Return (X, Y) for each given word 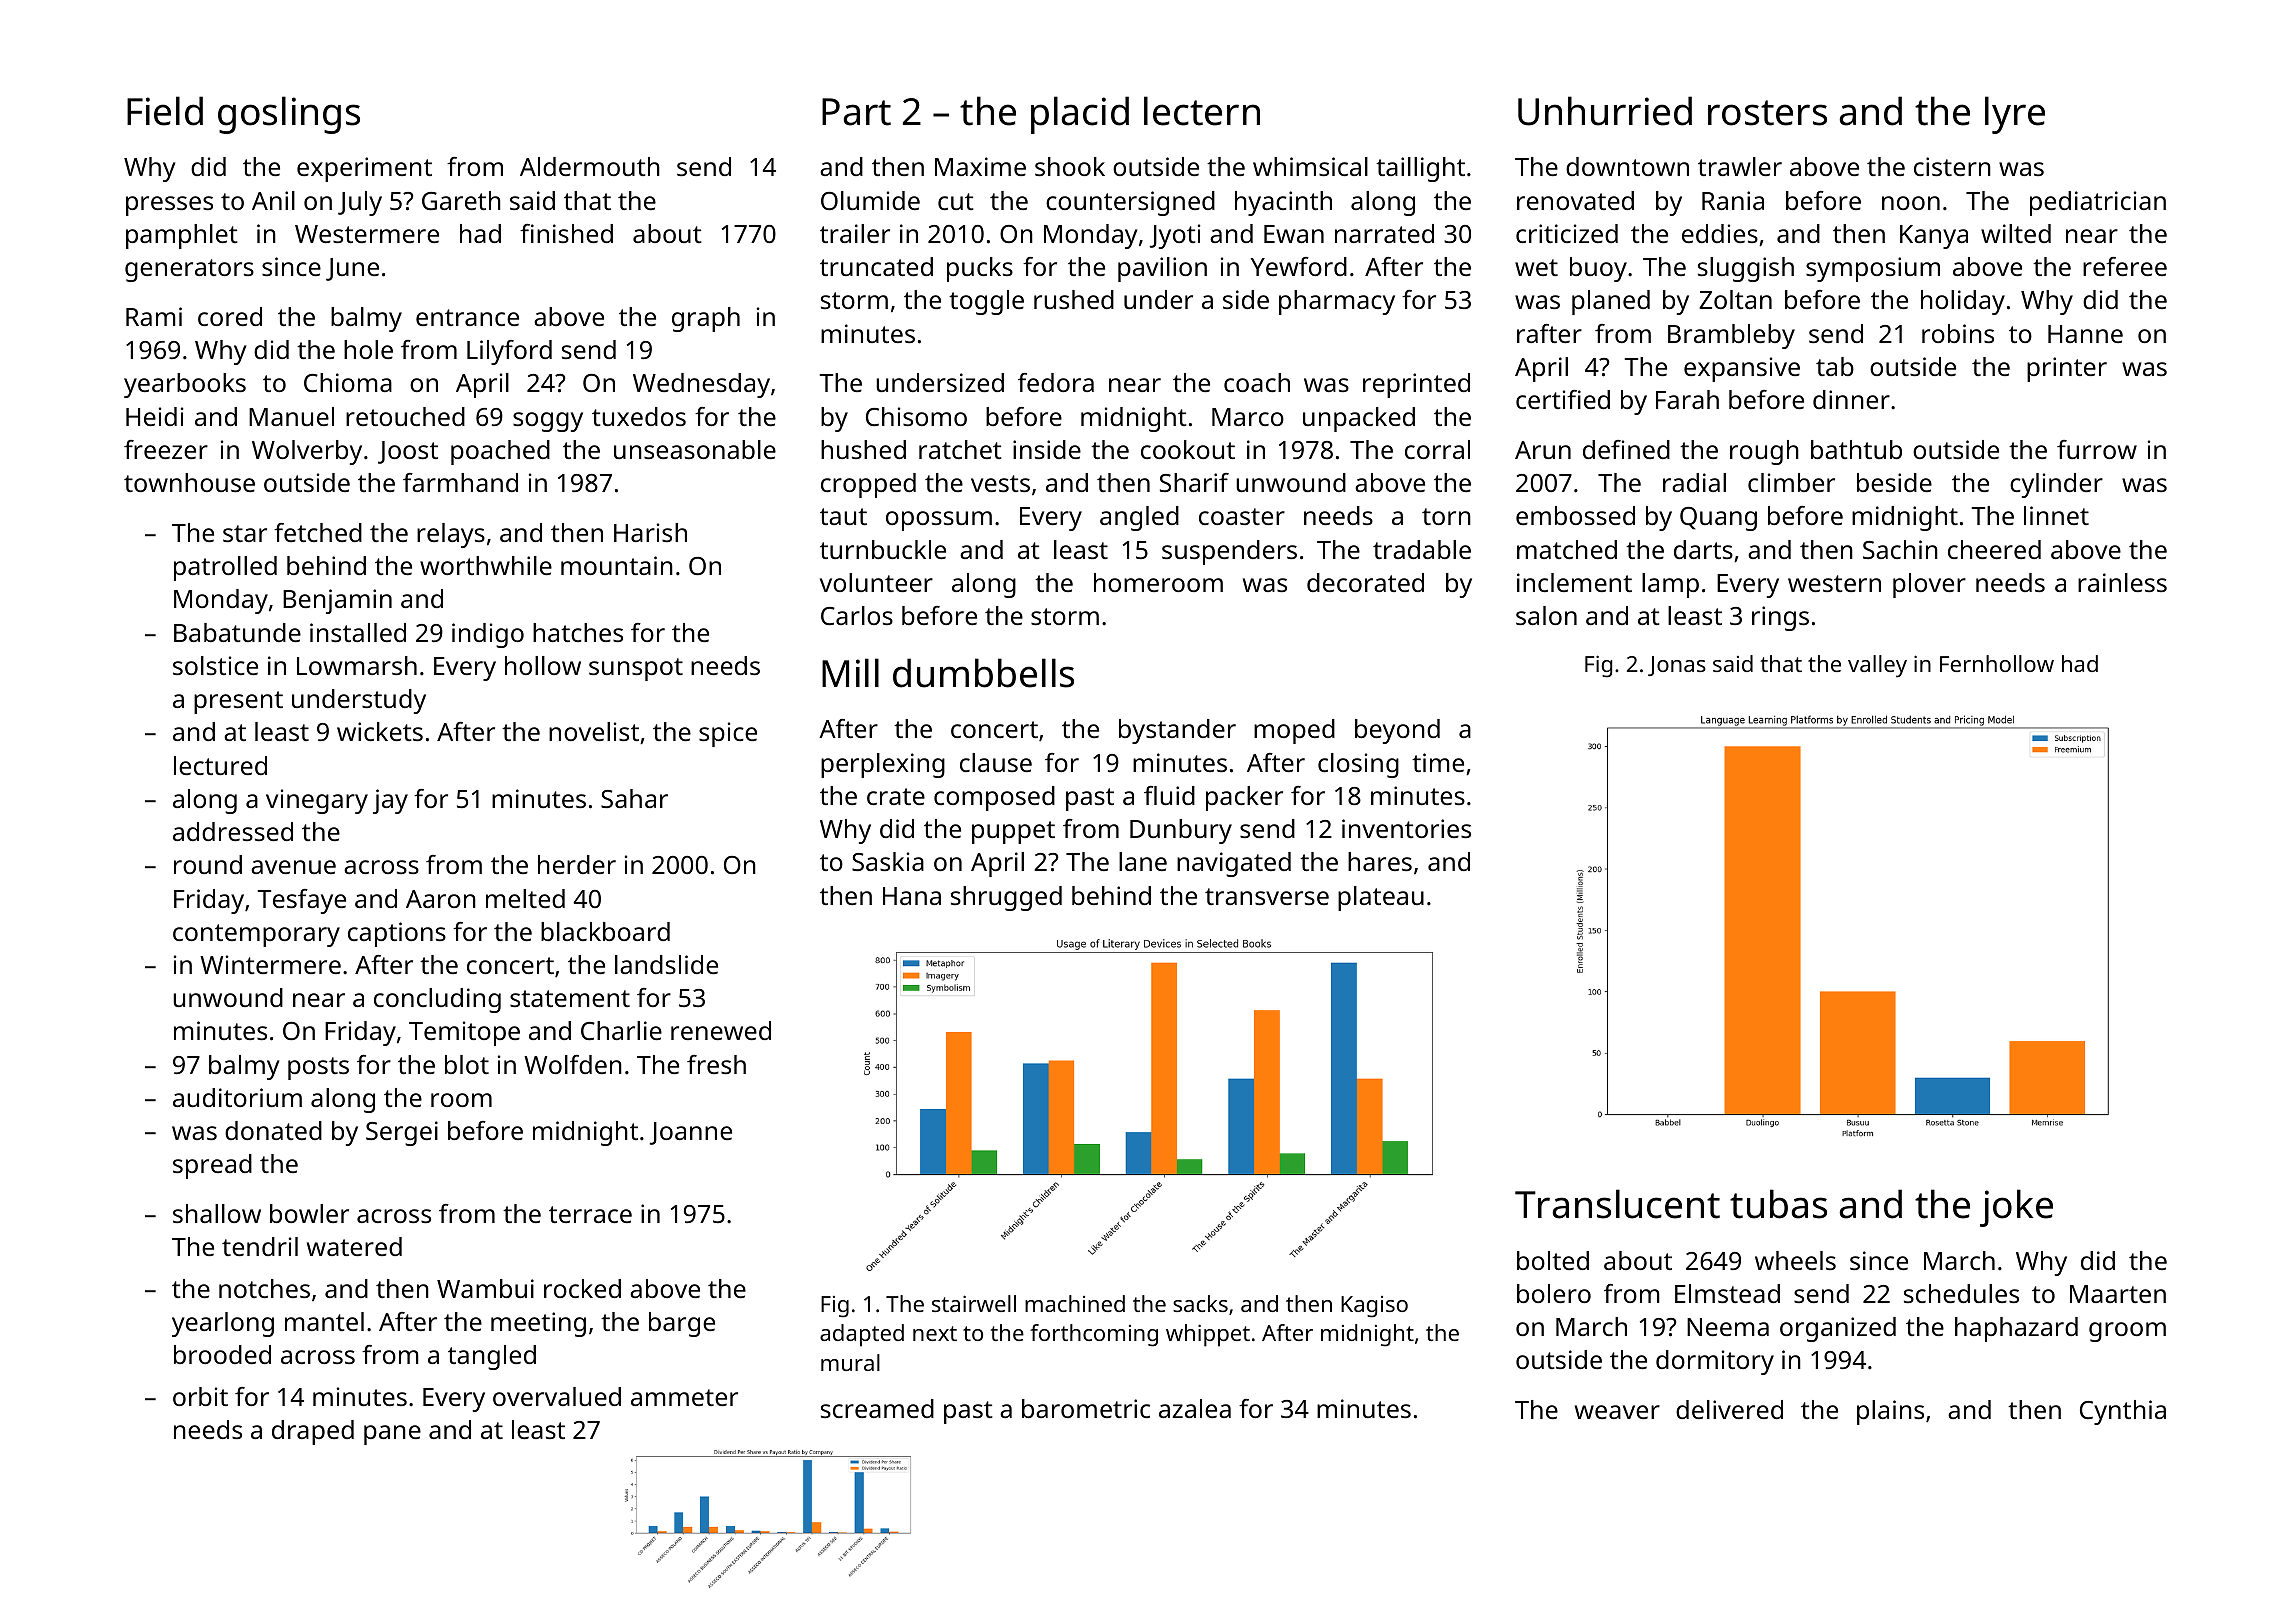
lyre (2015, 115)
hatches (578, 632)
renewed (721, 1030)
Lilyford (509, 352)
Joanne (691, 1133)
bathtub (1856, 449)
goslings (289, 115)
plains (1890, 1412)
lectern (1202, 111)
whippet (1208, 1335)
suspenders (1229, 552)
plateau (1381, 898)
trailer (855, 233)
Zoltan (1735, 299)
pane (392, 1435)
